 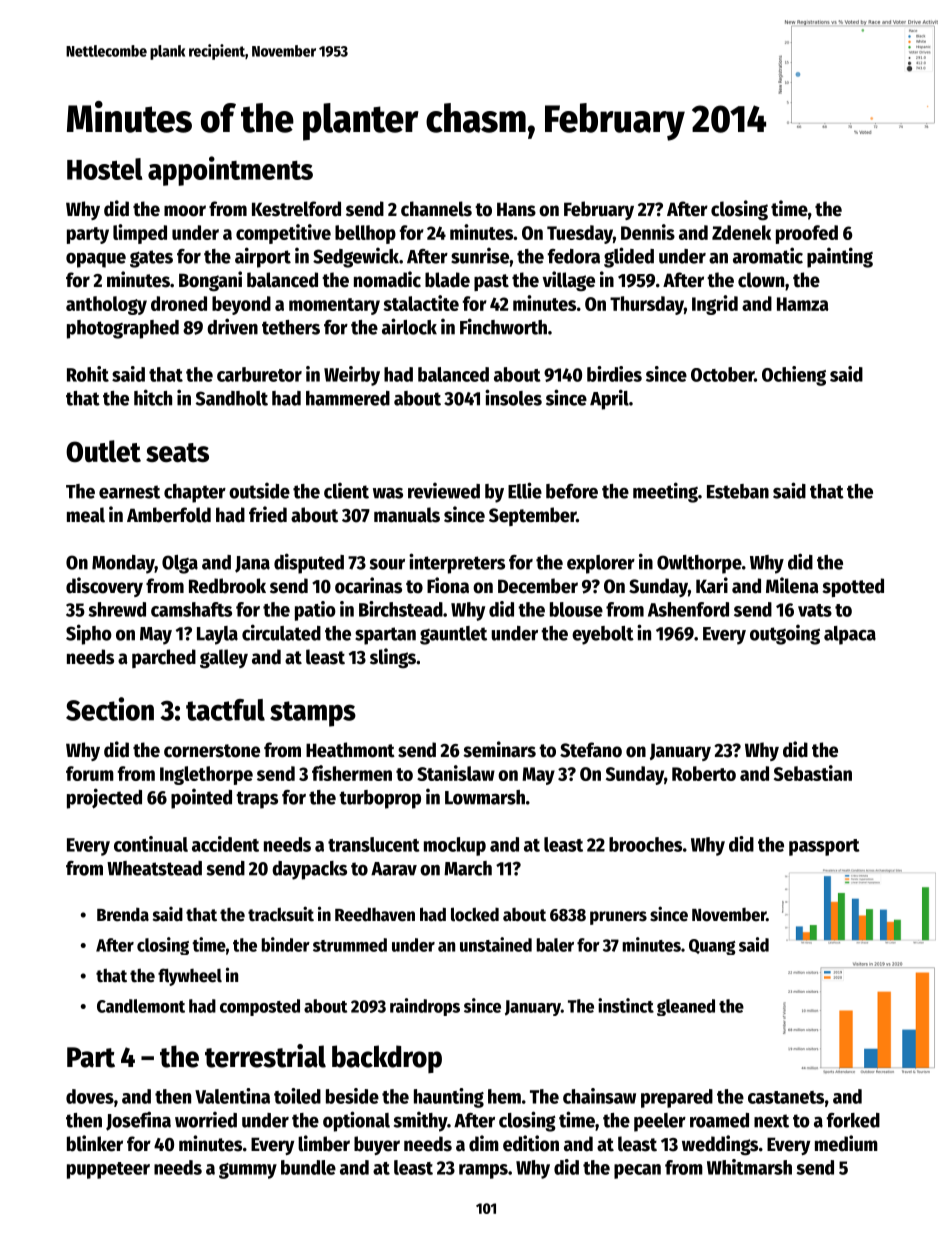 What do you see at coordinates (761, 280) in the screenshot?
I see `clown` at bounding box center [761, 280].
